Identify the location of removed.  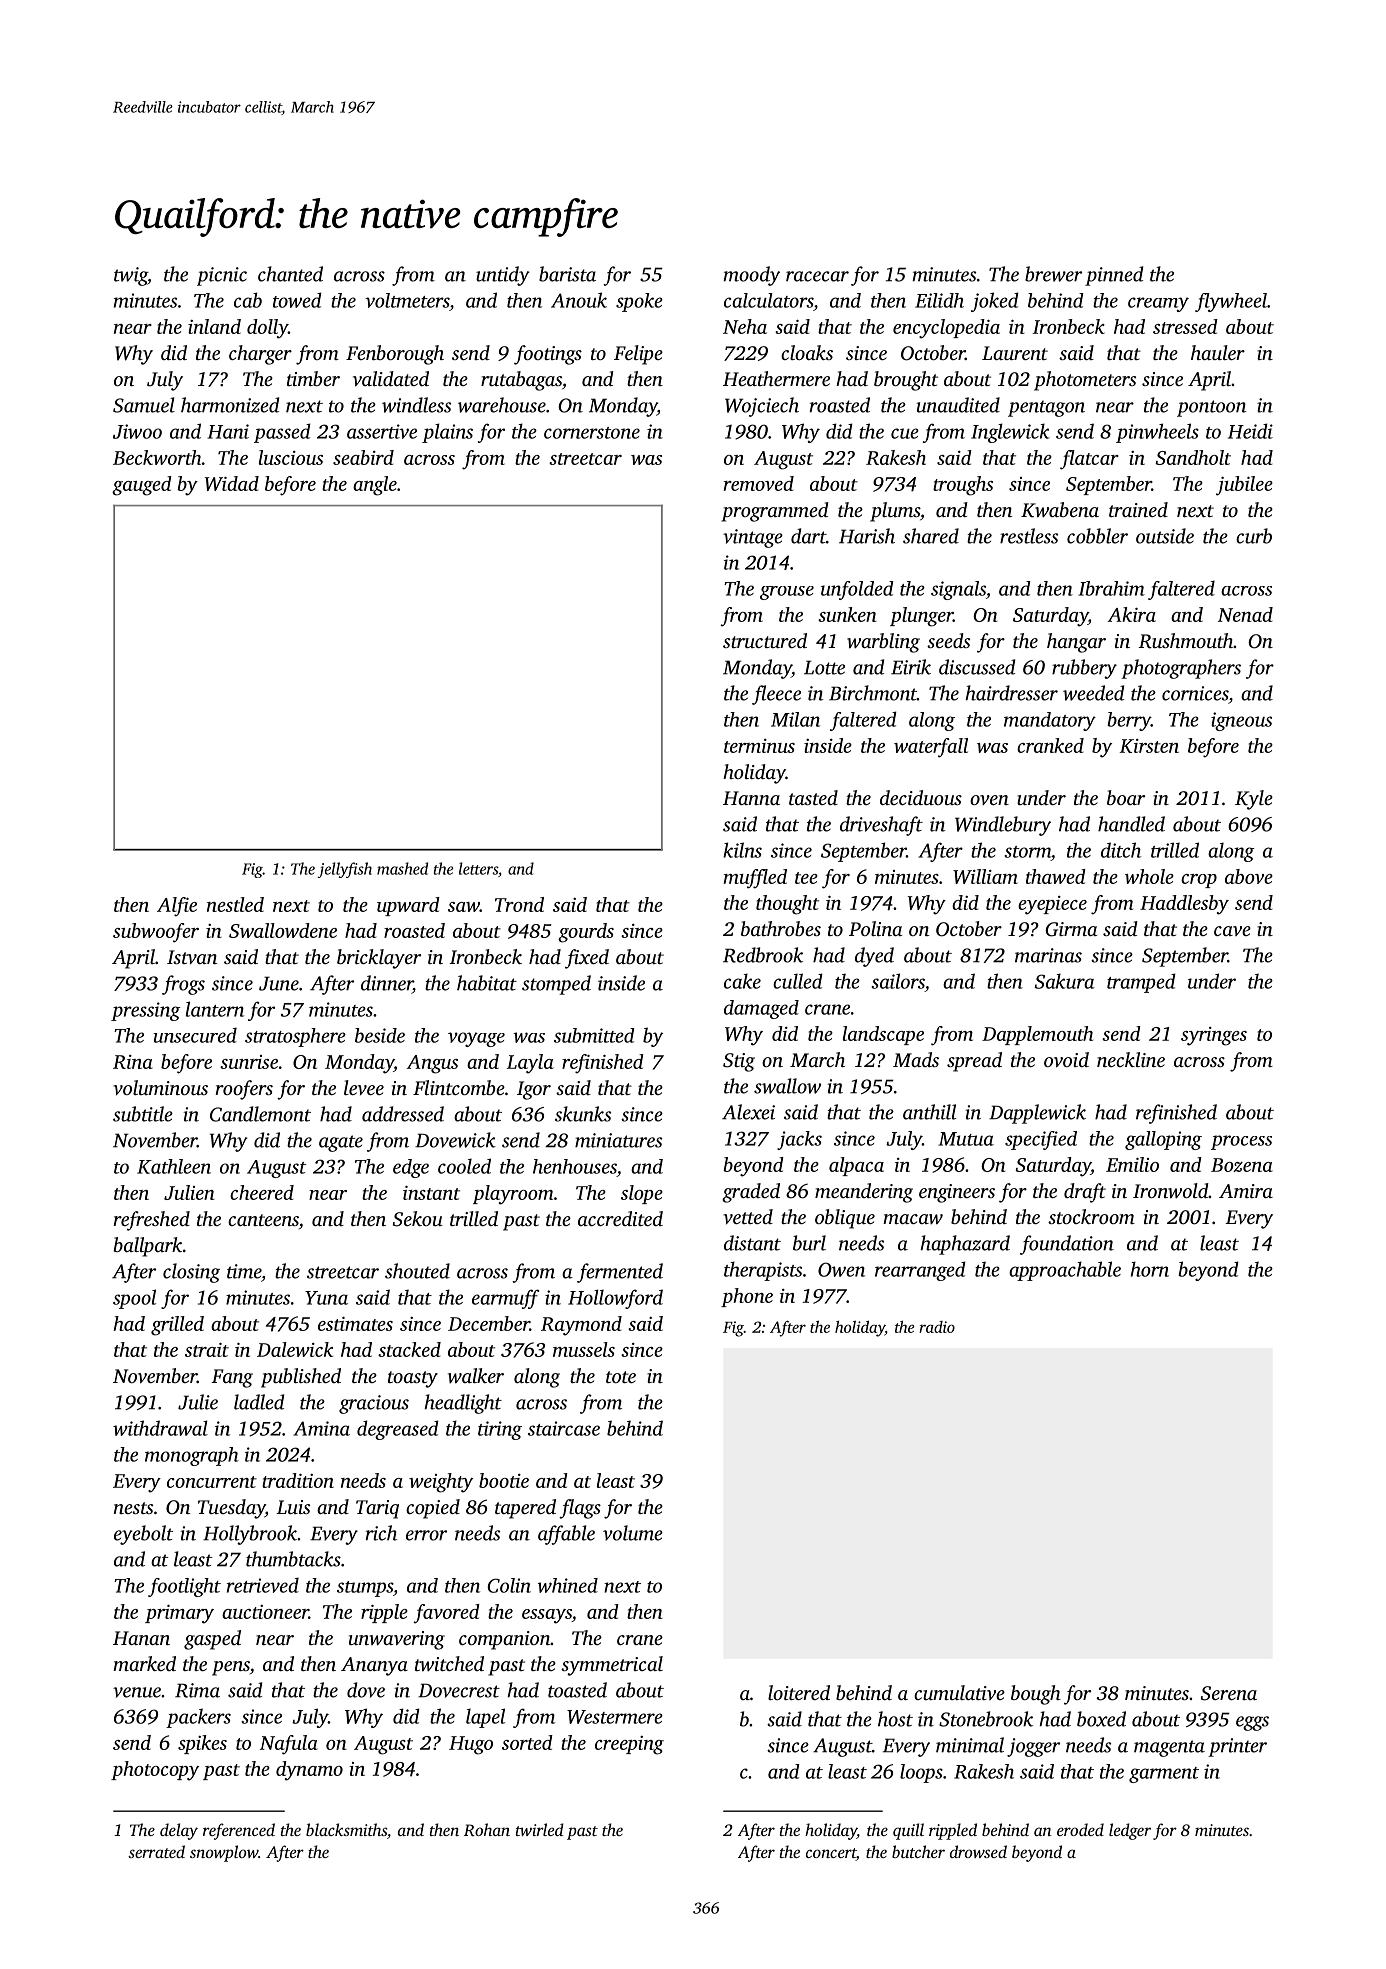
(759, 483).
